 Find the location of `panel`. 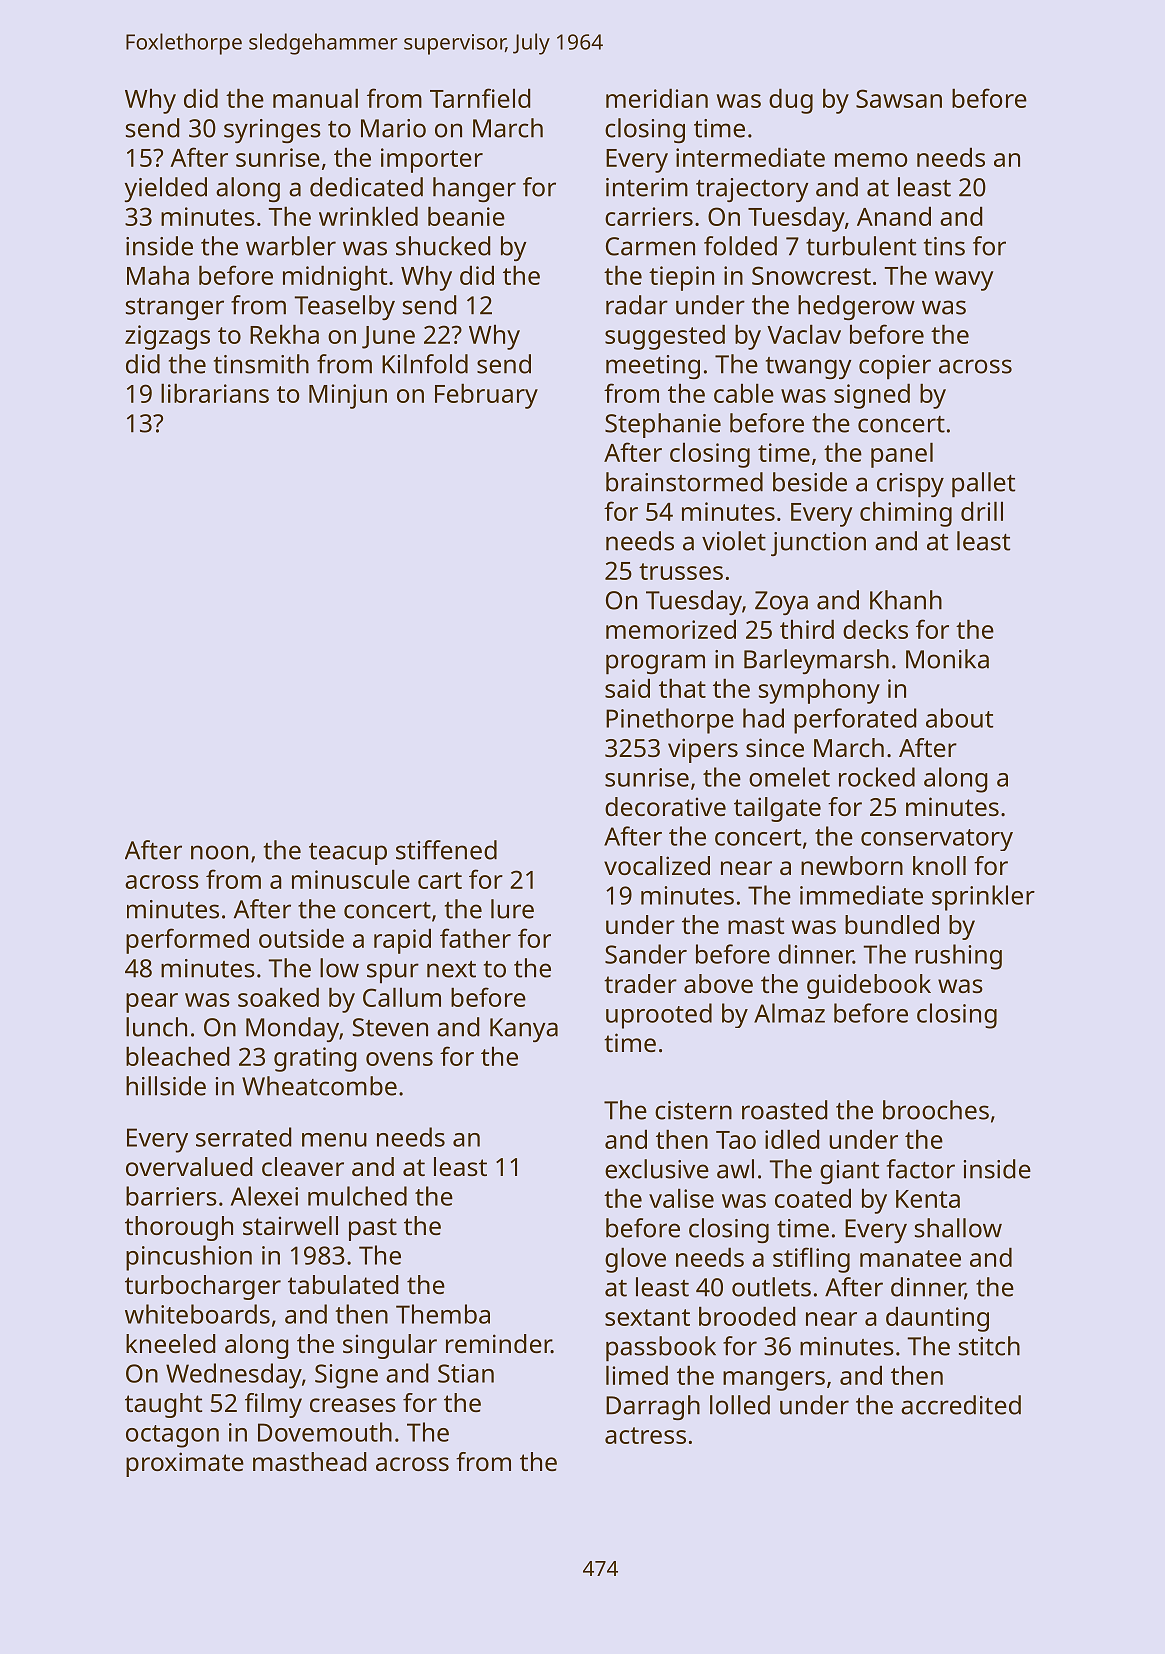

panel is located at coordinates (902, 455).
